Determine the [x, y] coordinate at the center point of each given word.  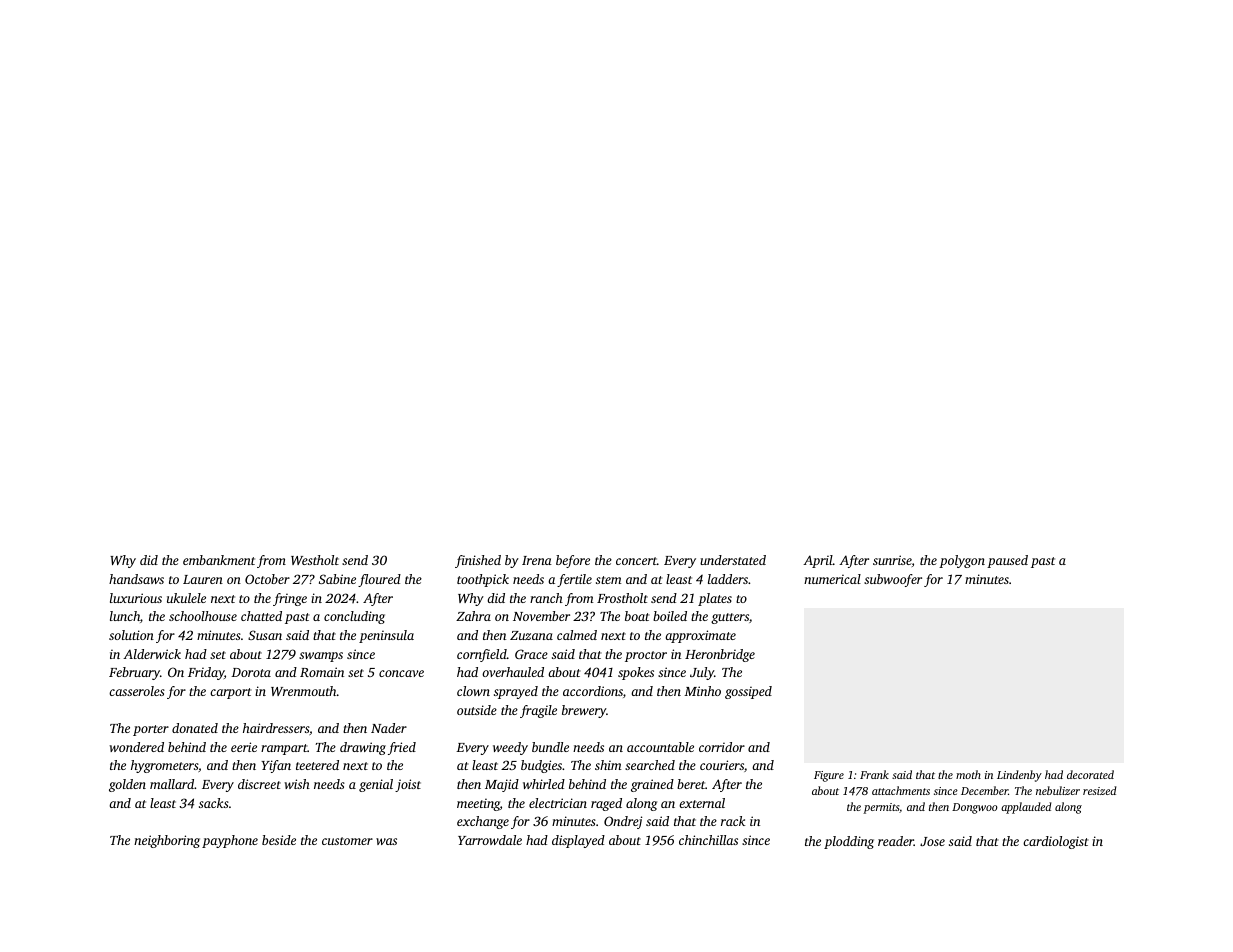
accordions [593, 691]
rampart [284, 749]
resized [1099, 790]
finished [478, 561]
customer [347, 841]
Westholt [315, 560]
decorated [1090, 774]
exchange [483, 822]
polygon [962, 561]
